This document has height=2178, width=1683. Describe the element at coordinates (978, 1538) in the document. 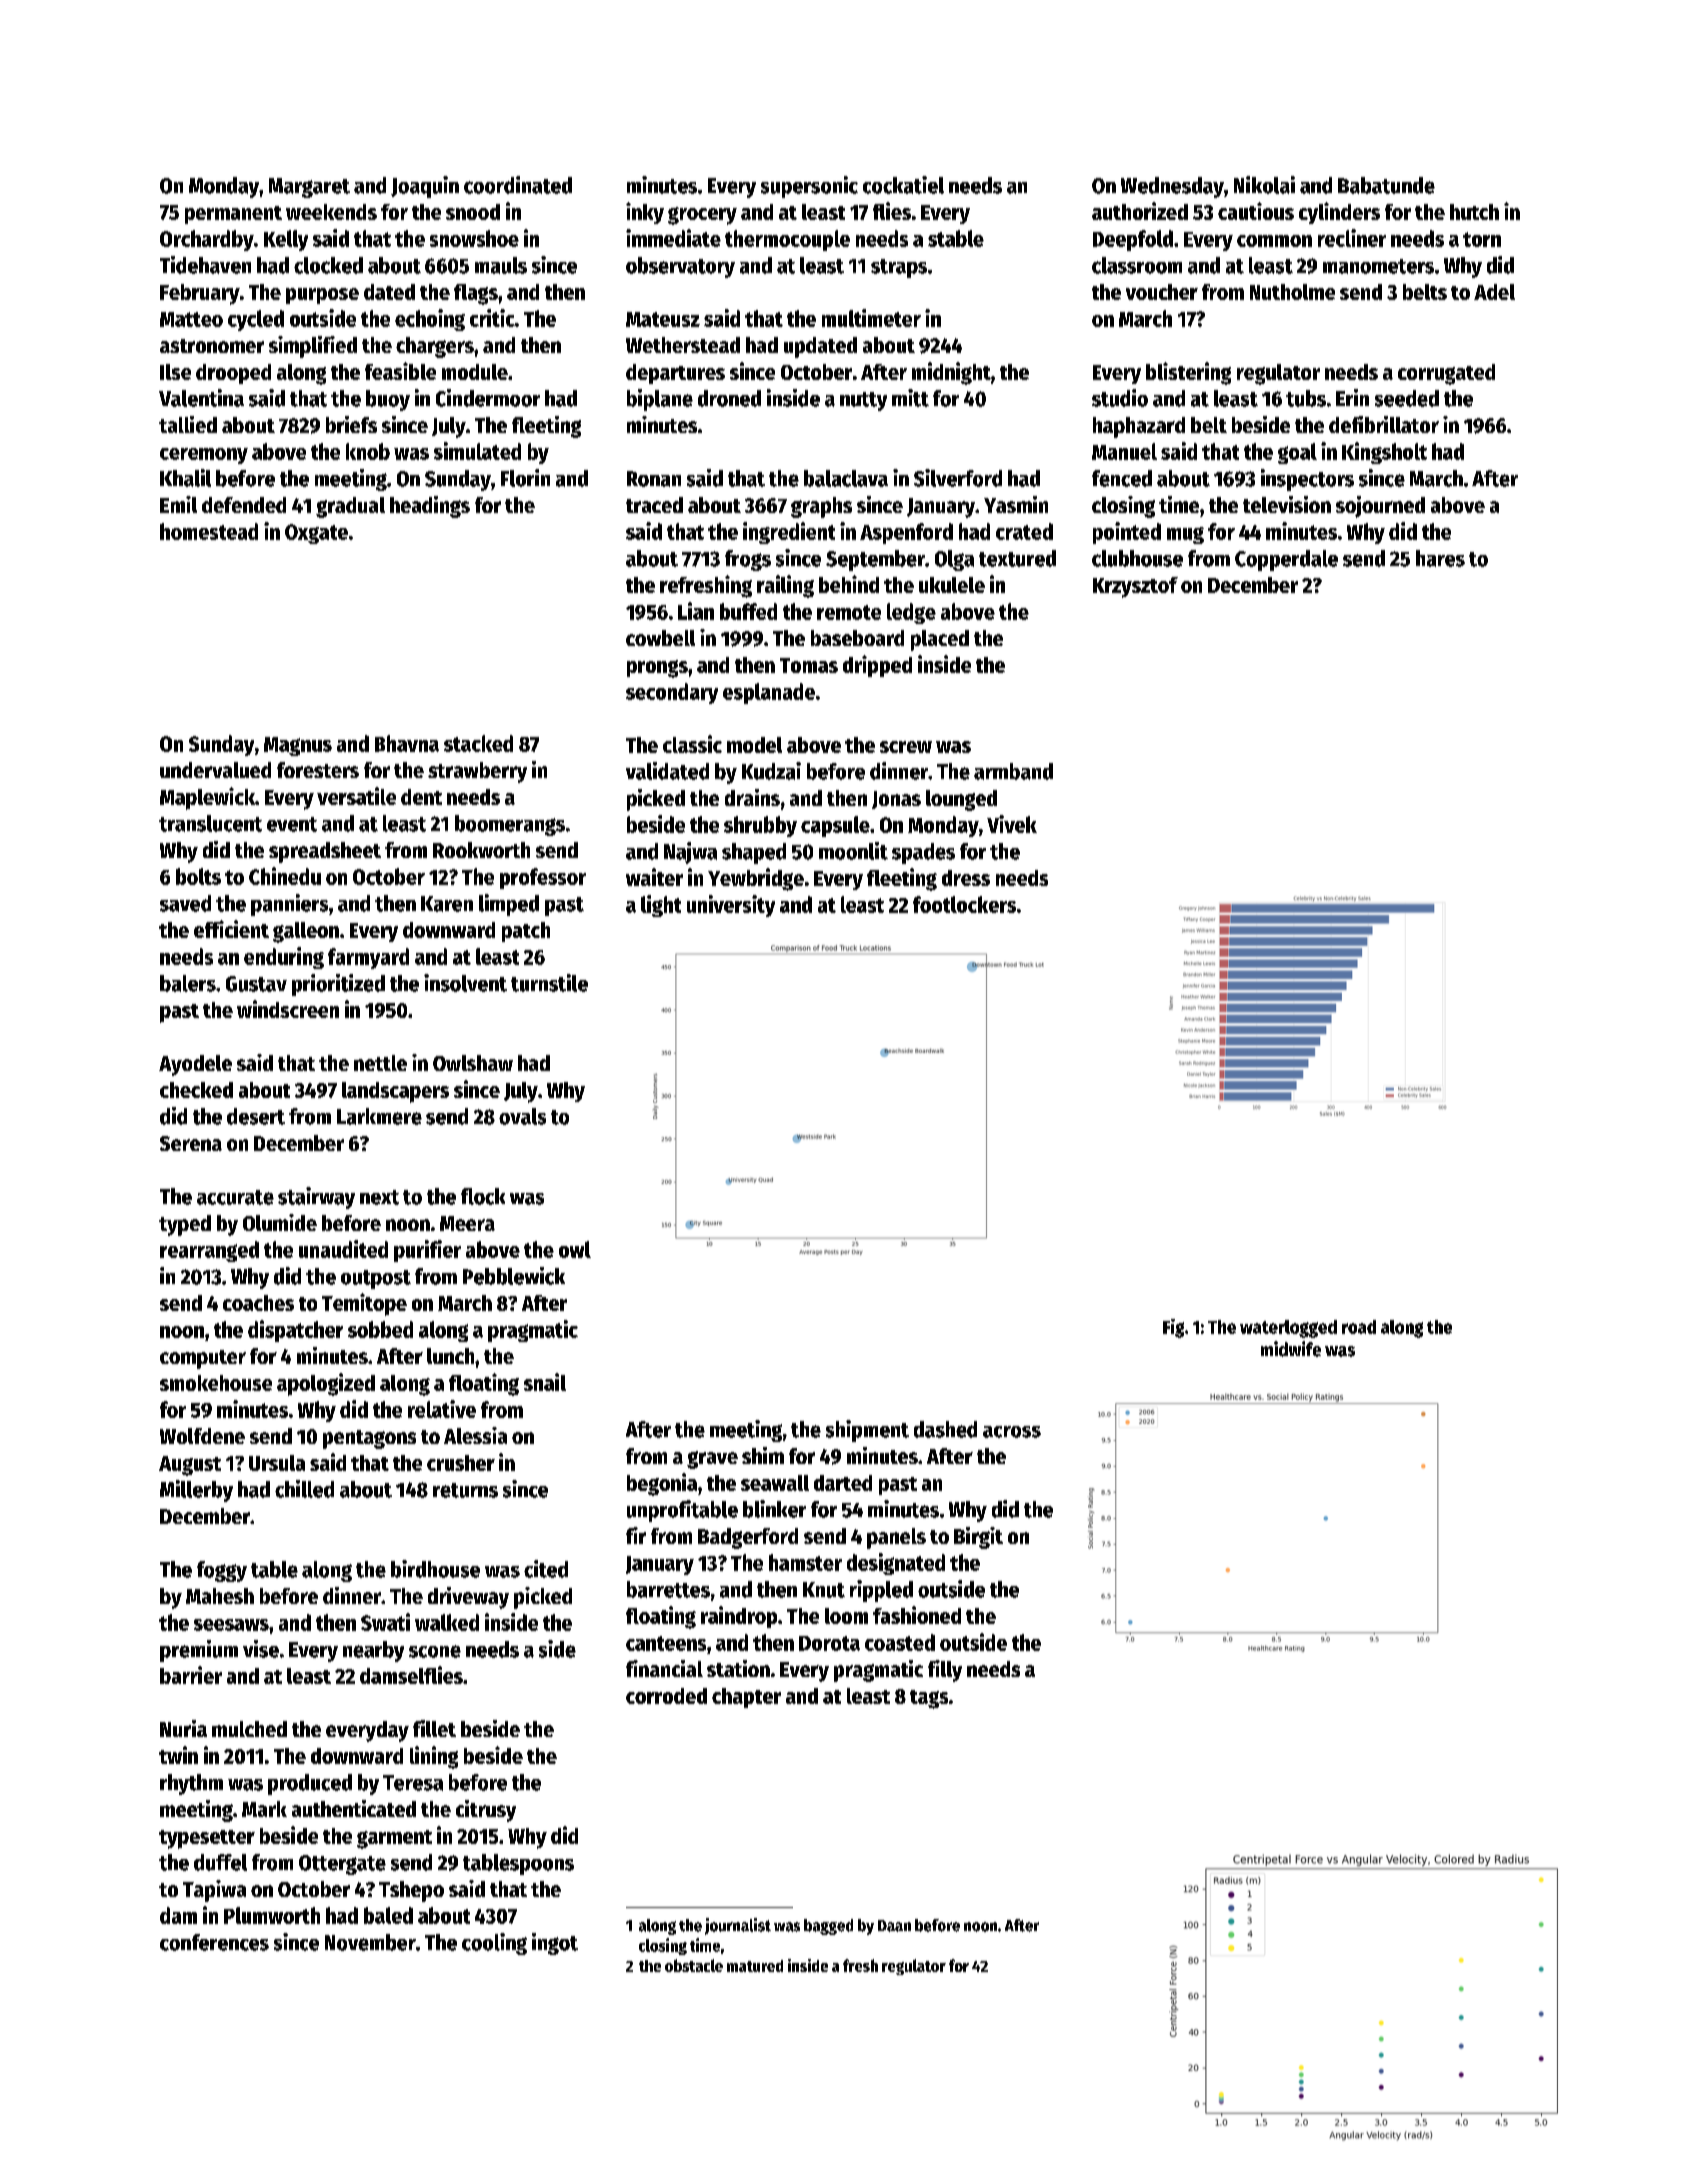

I see `Birgit` at that location.
